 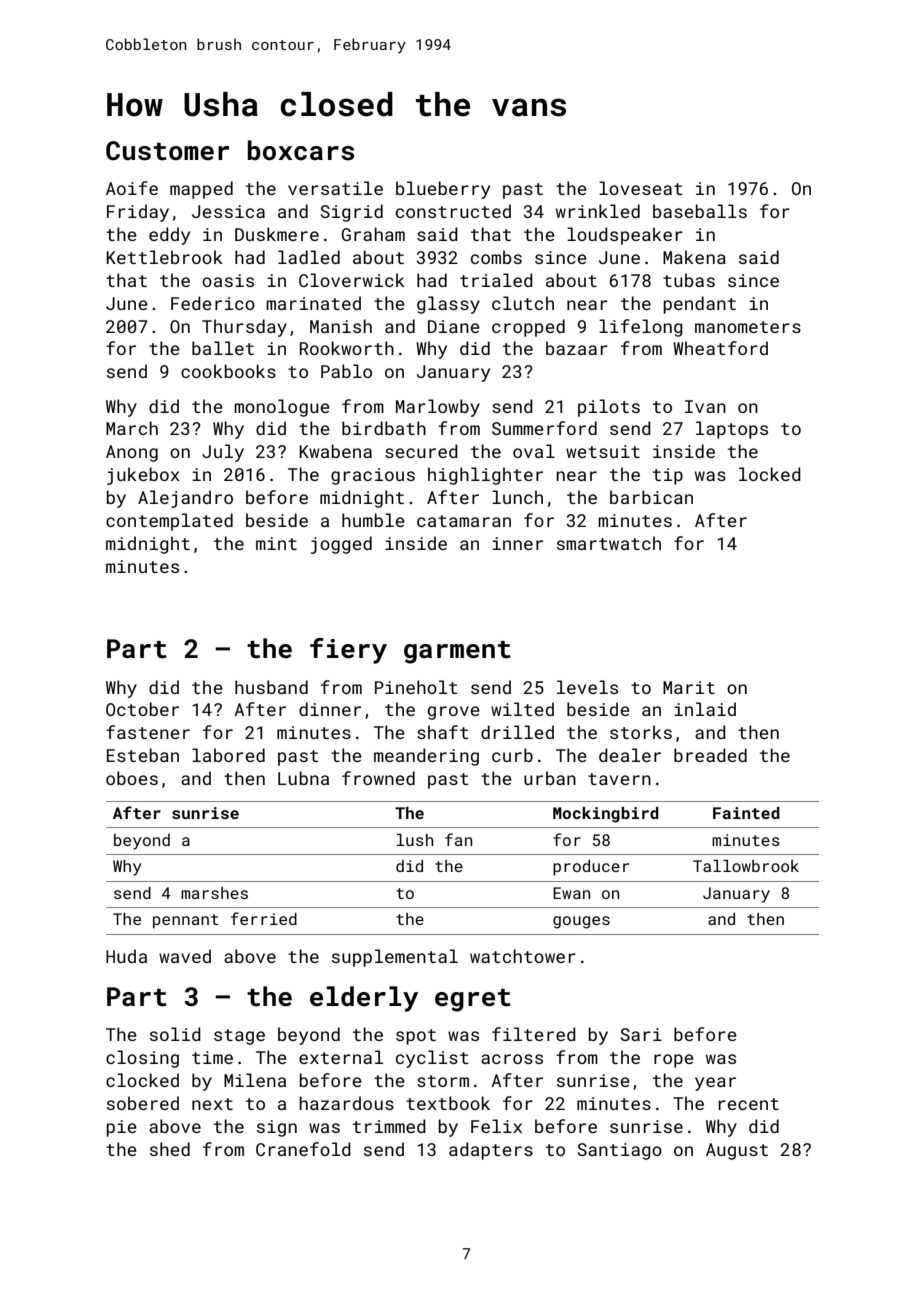 I want to click on storks, so click(x=641, y=732).
